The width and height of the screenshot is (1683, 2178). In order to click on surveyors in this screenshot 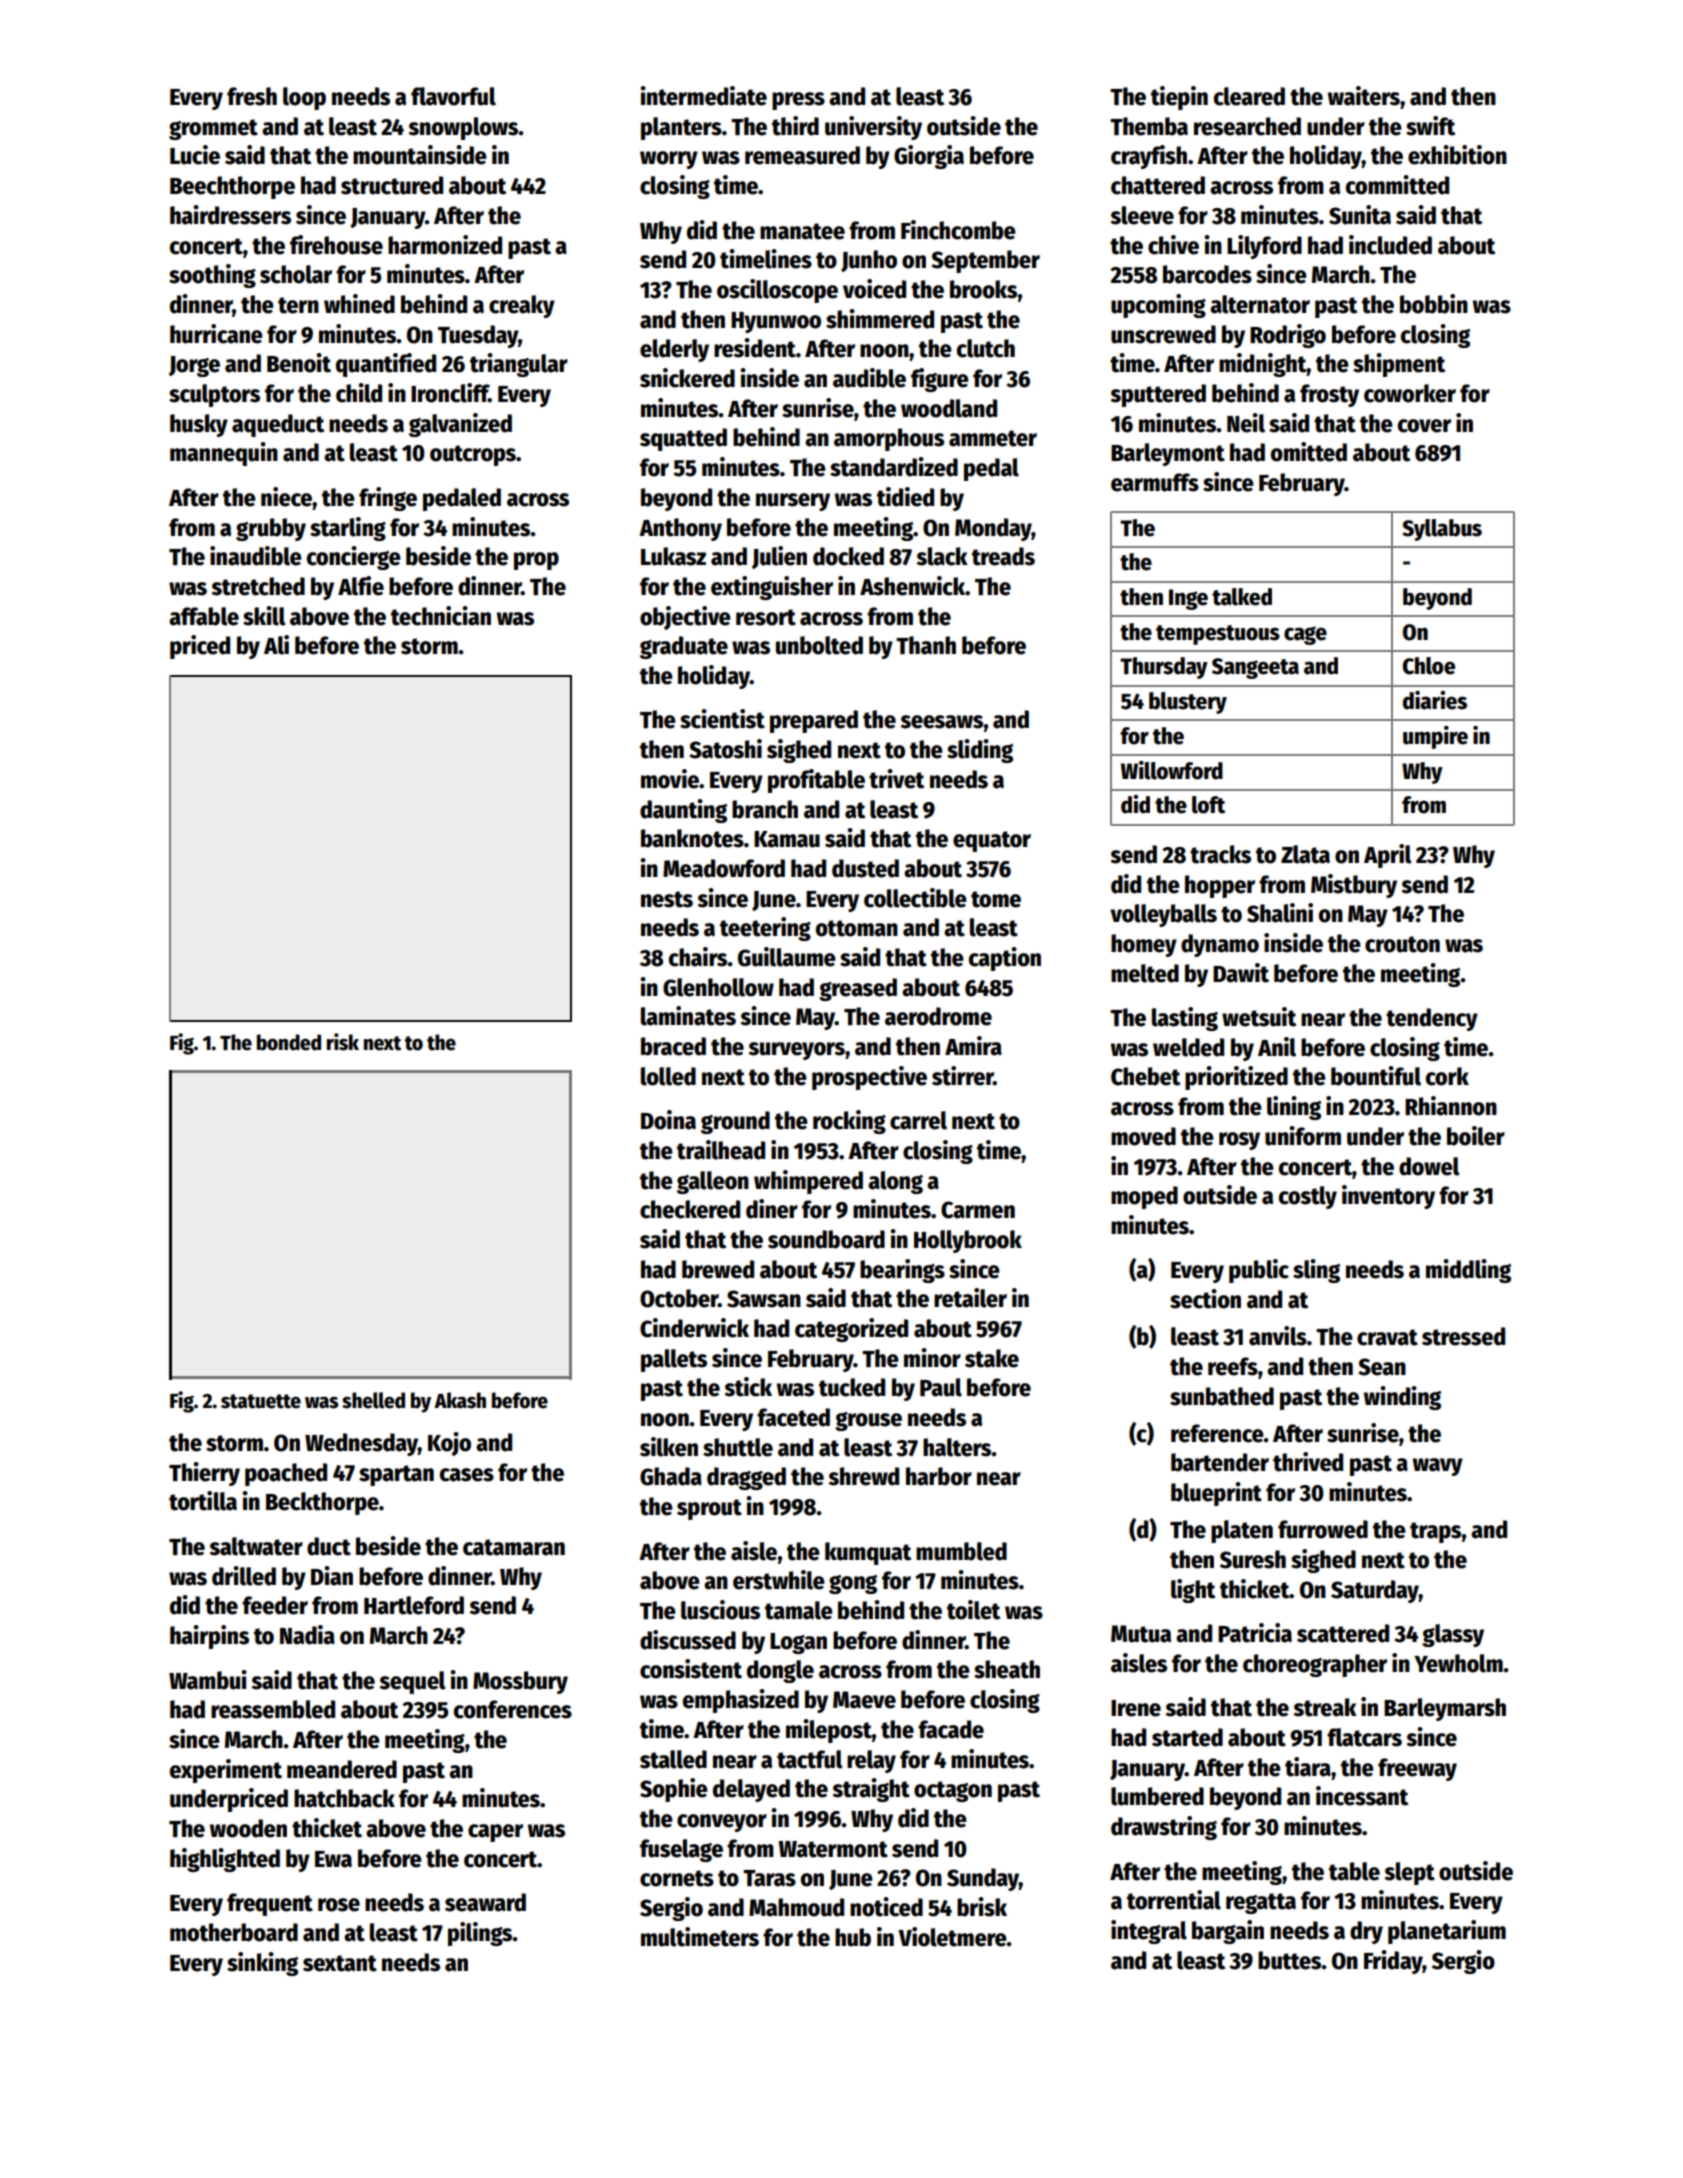, I will do `click(796, 1051)`.
